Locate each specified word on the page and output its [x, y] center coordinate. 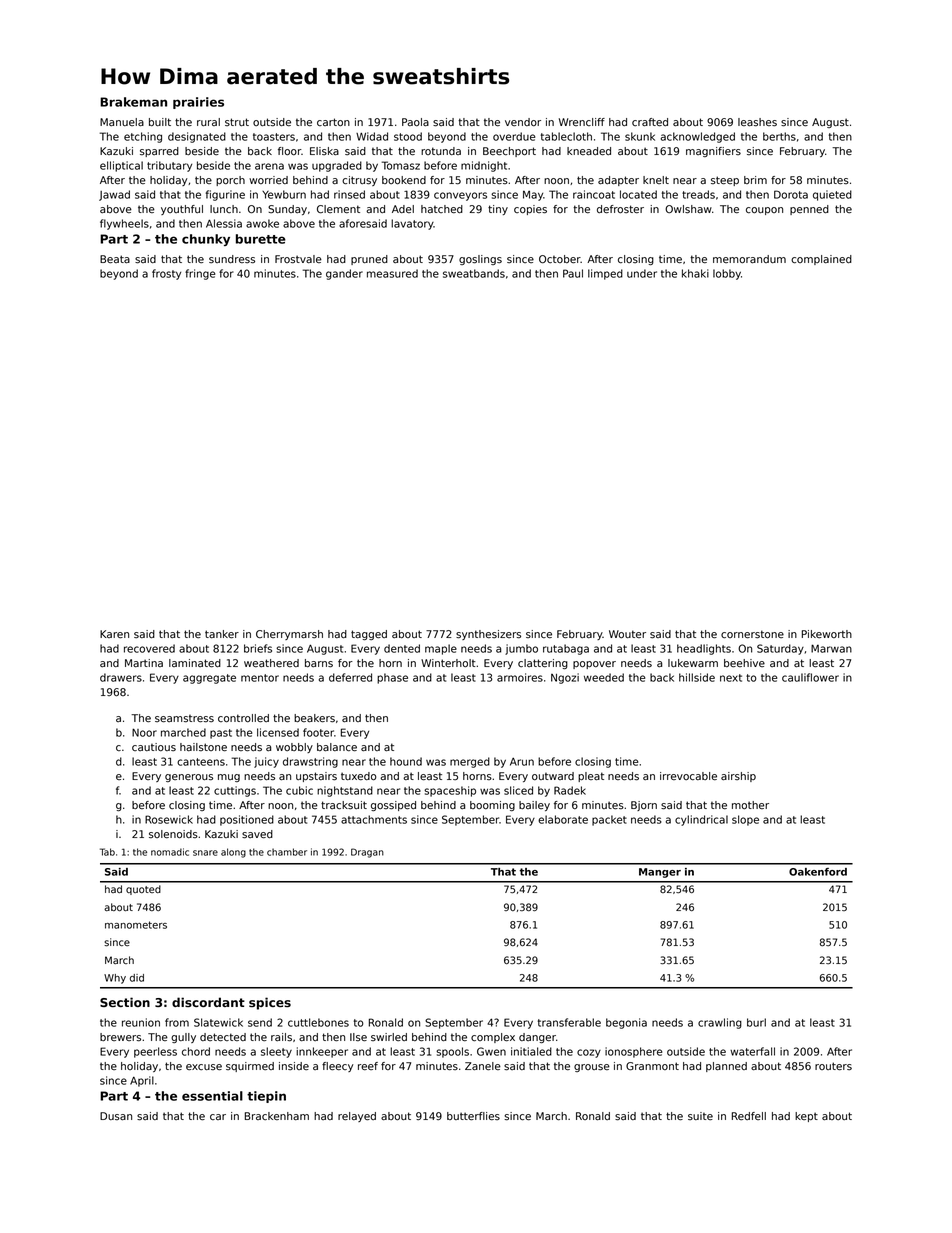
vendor [523, 122]
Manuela [122, 122]
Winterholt [448, 663]
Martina [144, 663]
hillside [697, 677]
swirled [389, 1037]
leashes [757, 122]
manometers [136, 925]
